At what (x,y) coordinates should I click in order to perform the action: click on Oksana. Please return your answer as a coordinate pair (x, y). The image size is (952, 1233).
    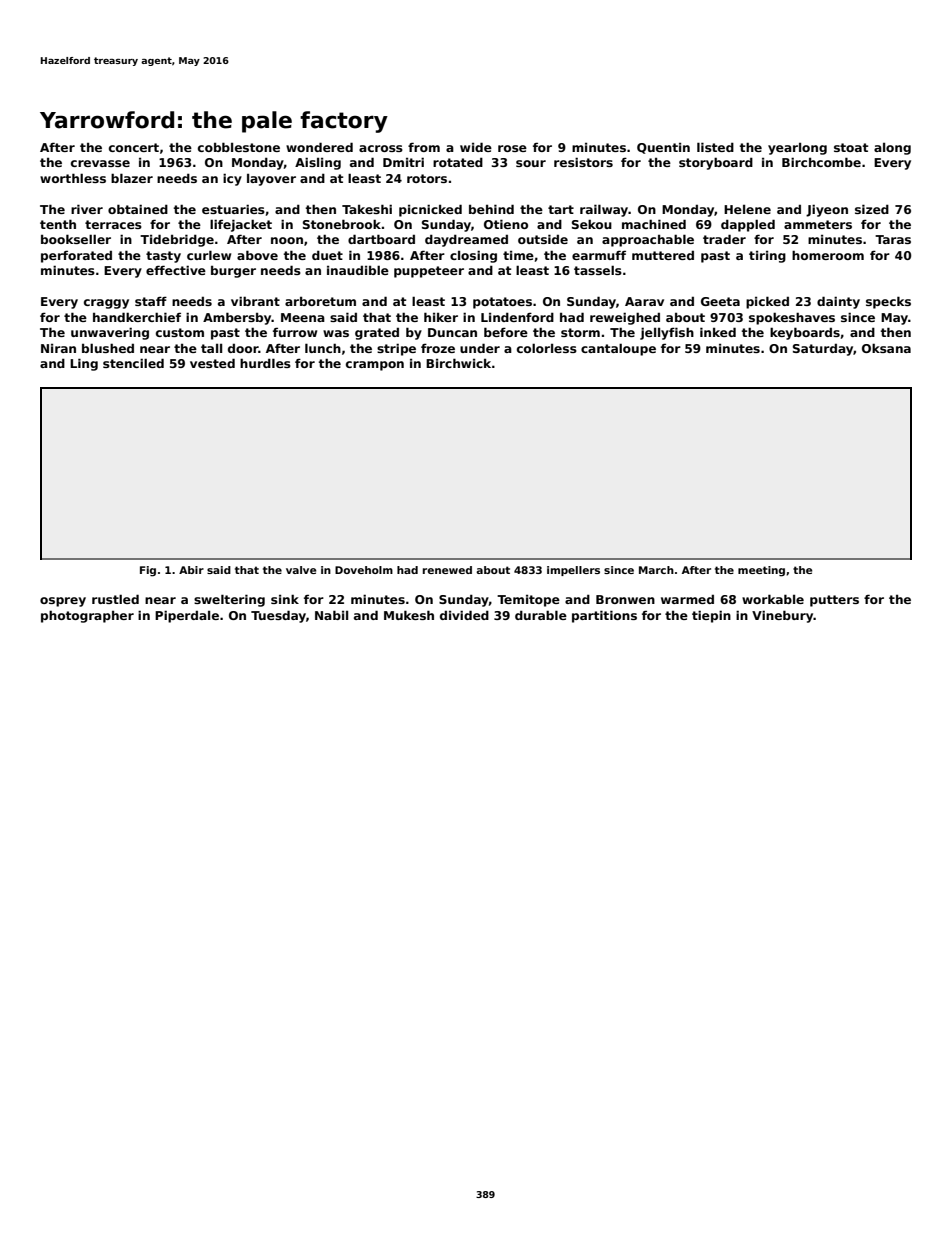
    Looking at the image, I should click on (886, 348).
